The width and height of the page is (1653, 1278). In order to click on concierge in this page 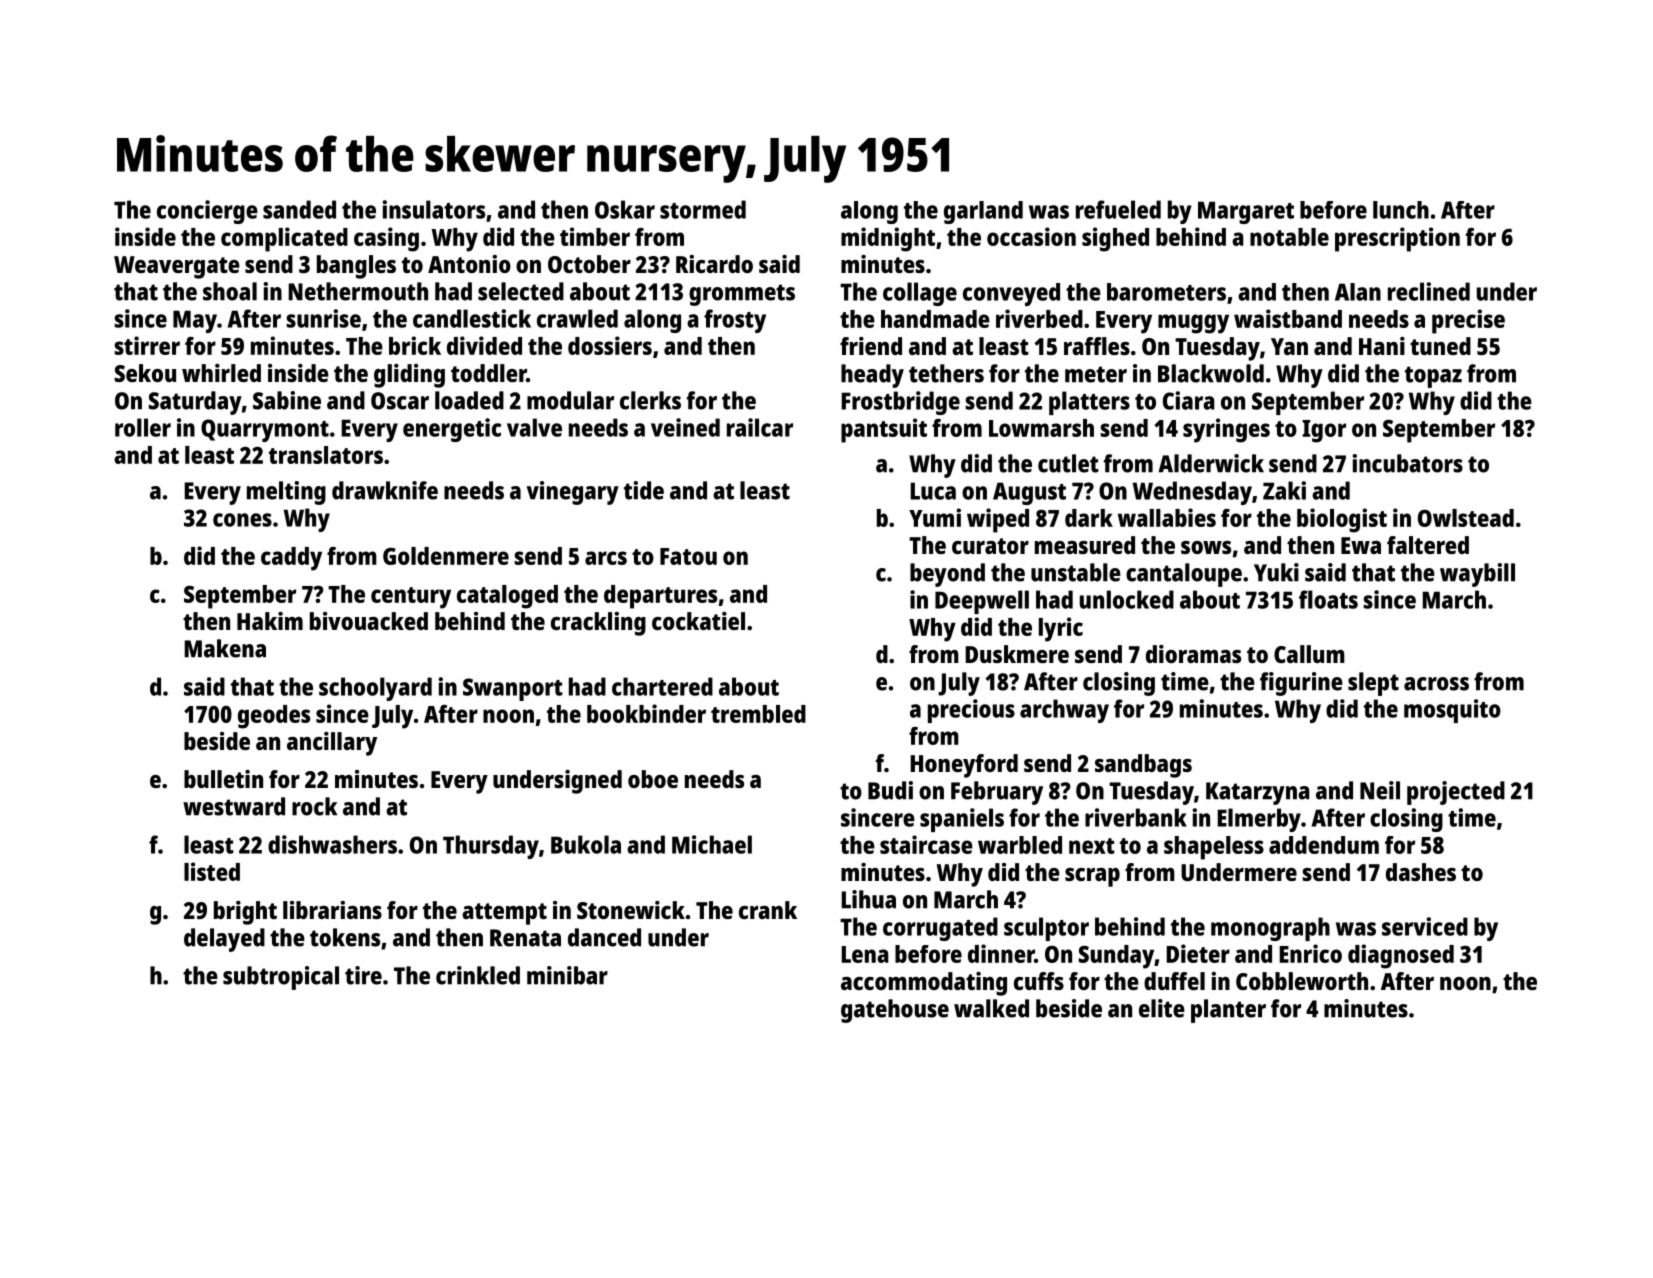, I will do `click(207, 212)`.
